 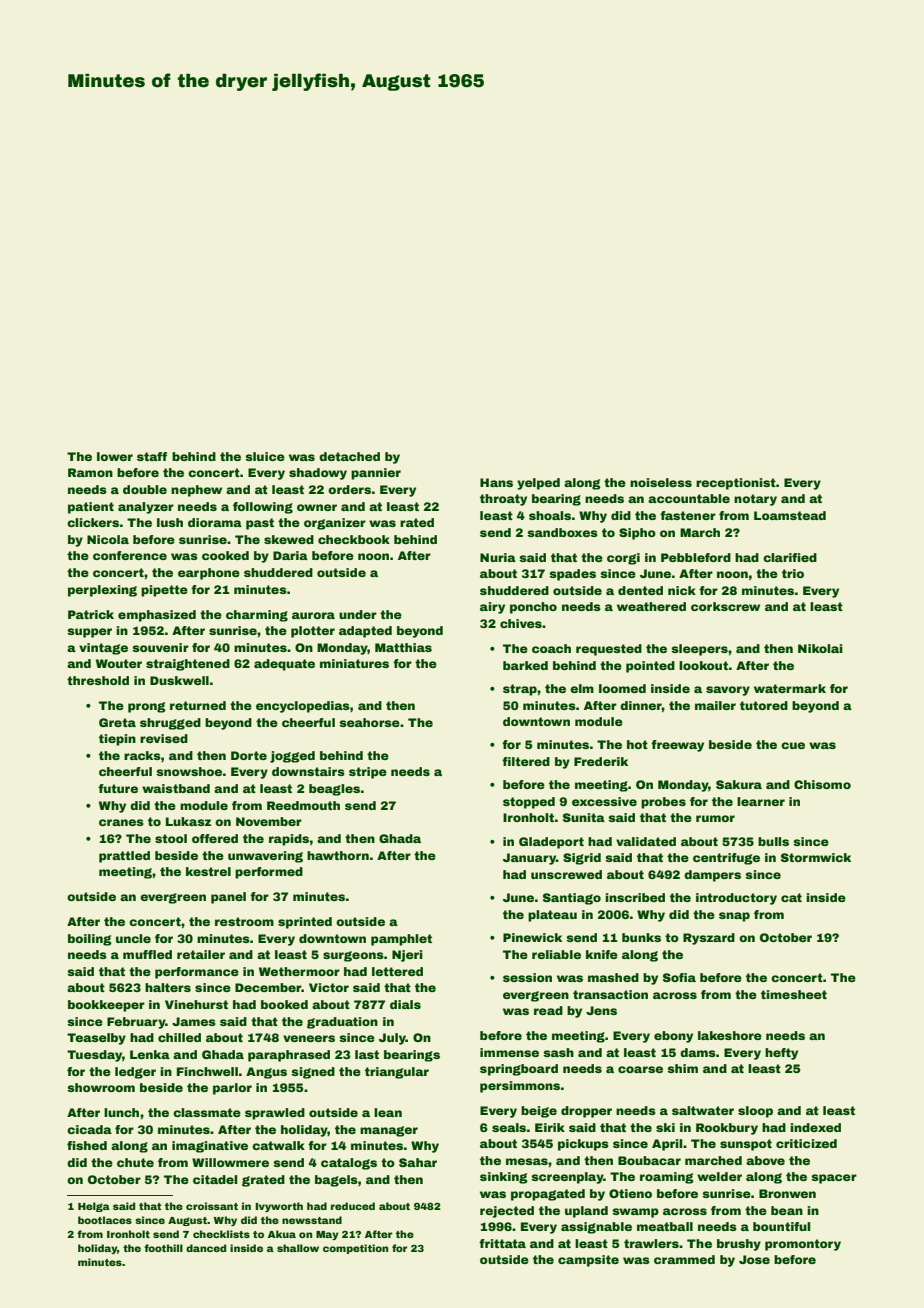 I want to click on bunks, so click(x=641, y=937).
